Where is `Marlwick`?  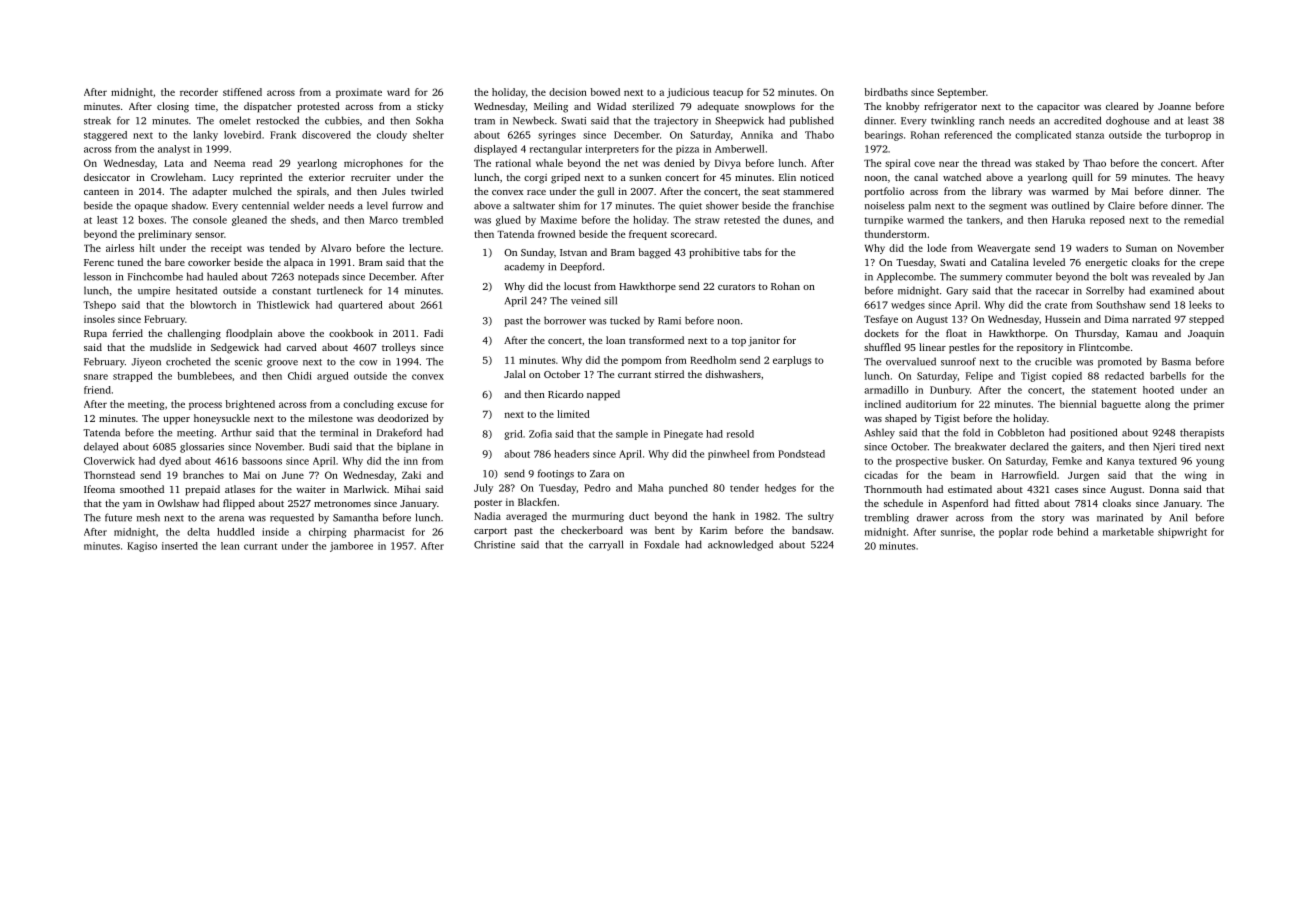
Marlwick is located at coordinates (365, 489).
